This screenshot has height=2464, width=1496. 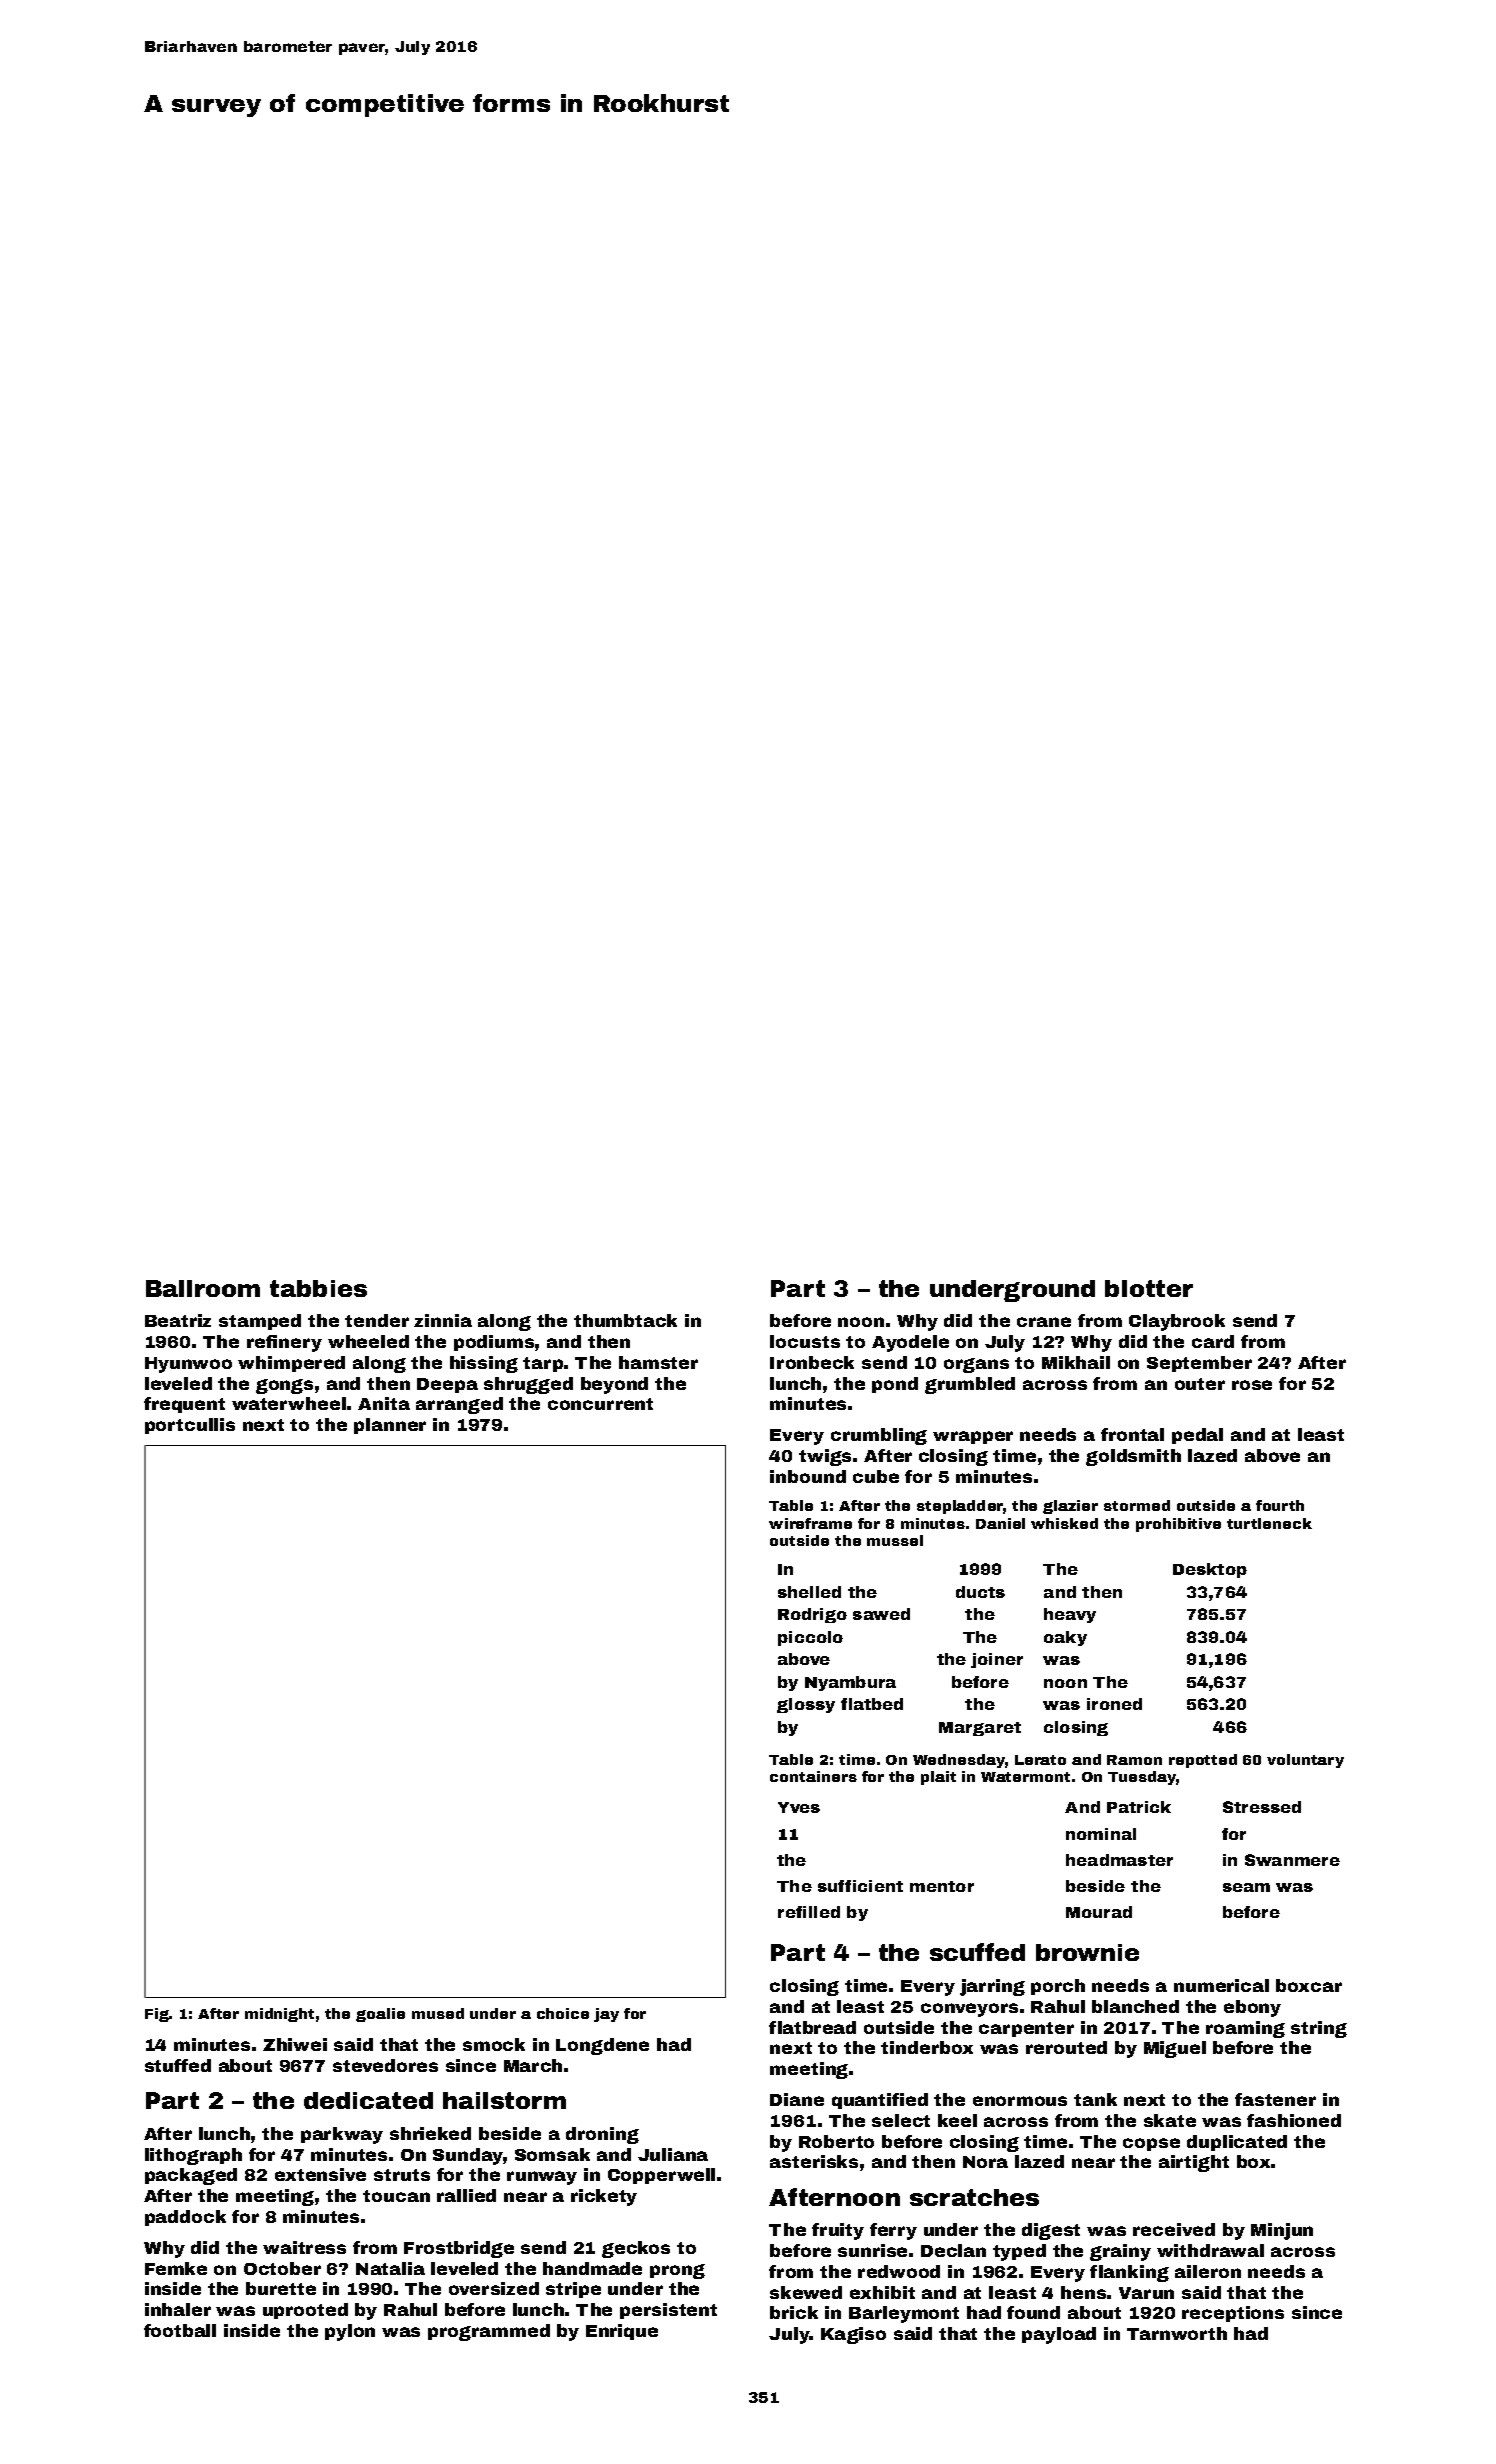 I want to click on ferry, so click(x=893, y=2231).
